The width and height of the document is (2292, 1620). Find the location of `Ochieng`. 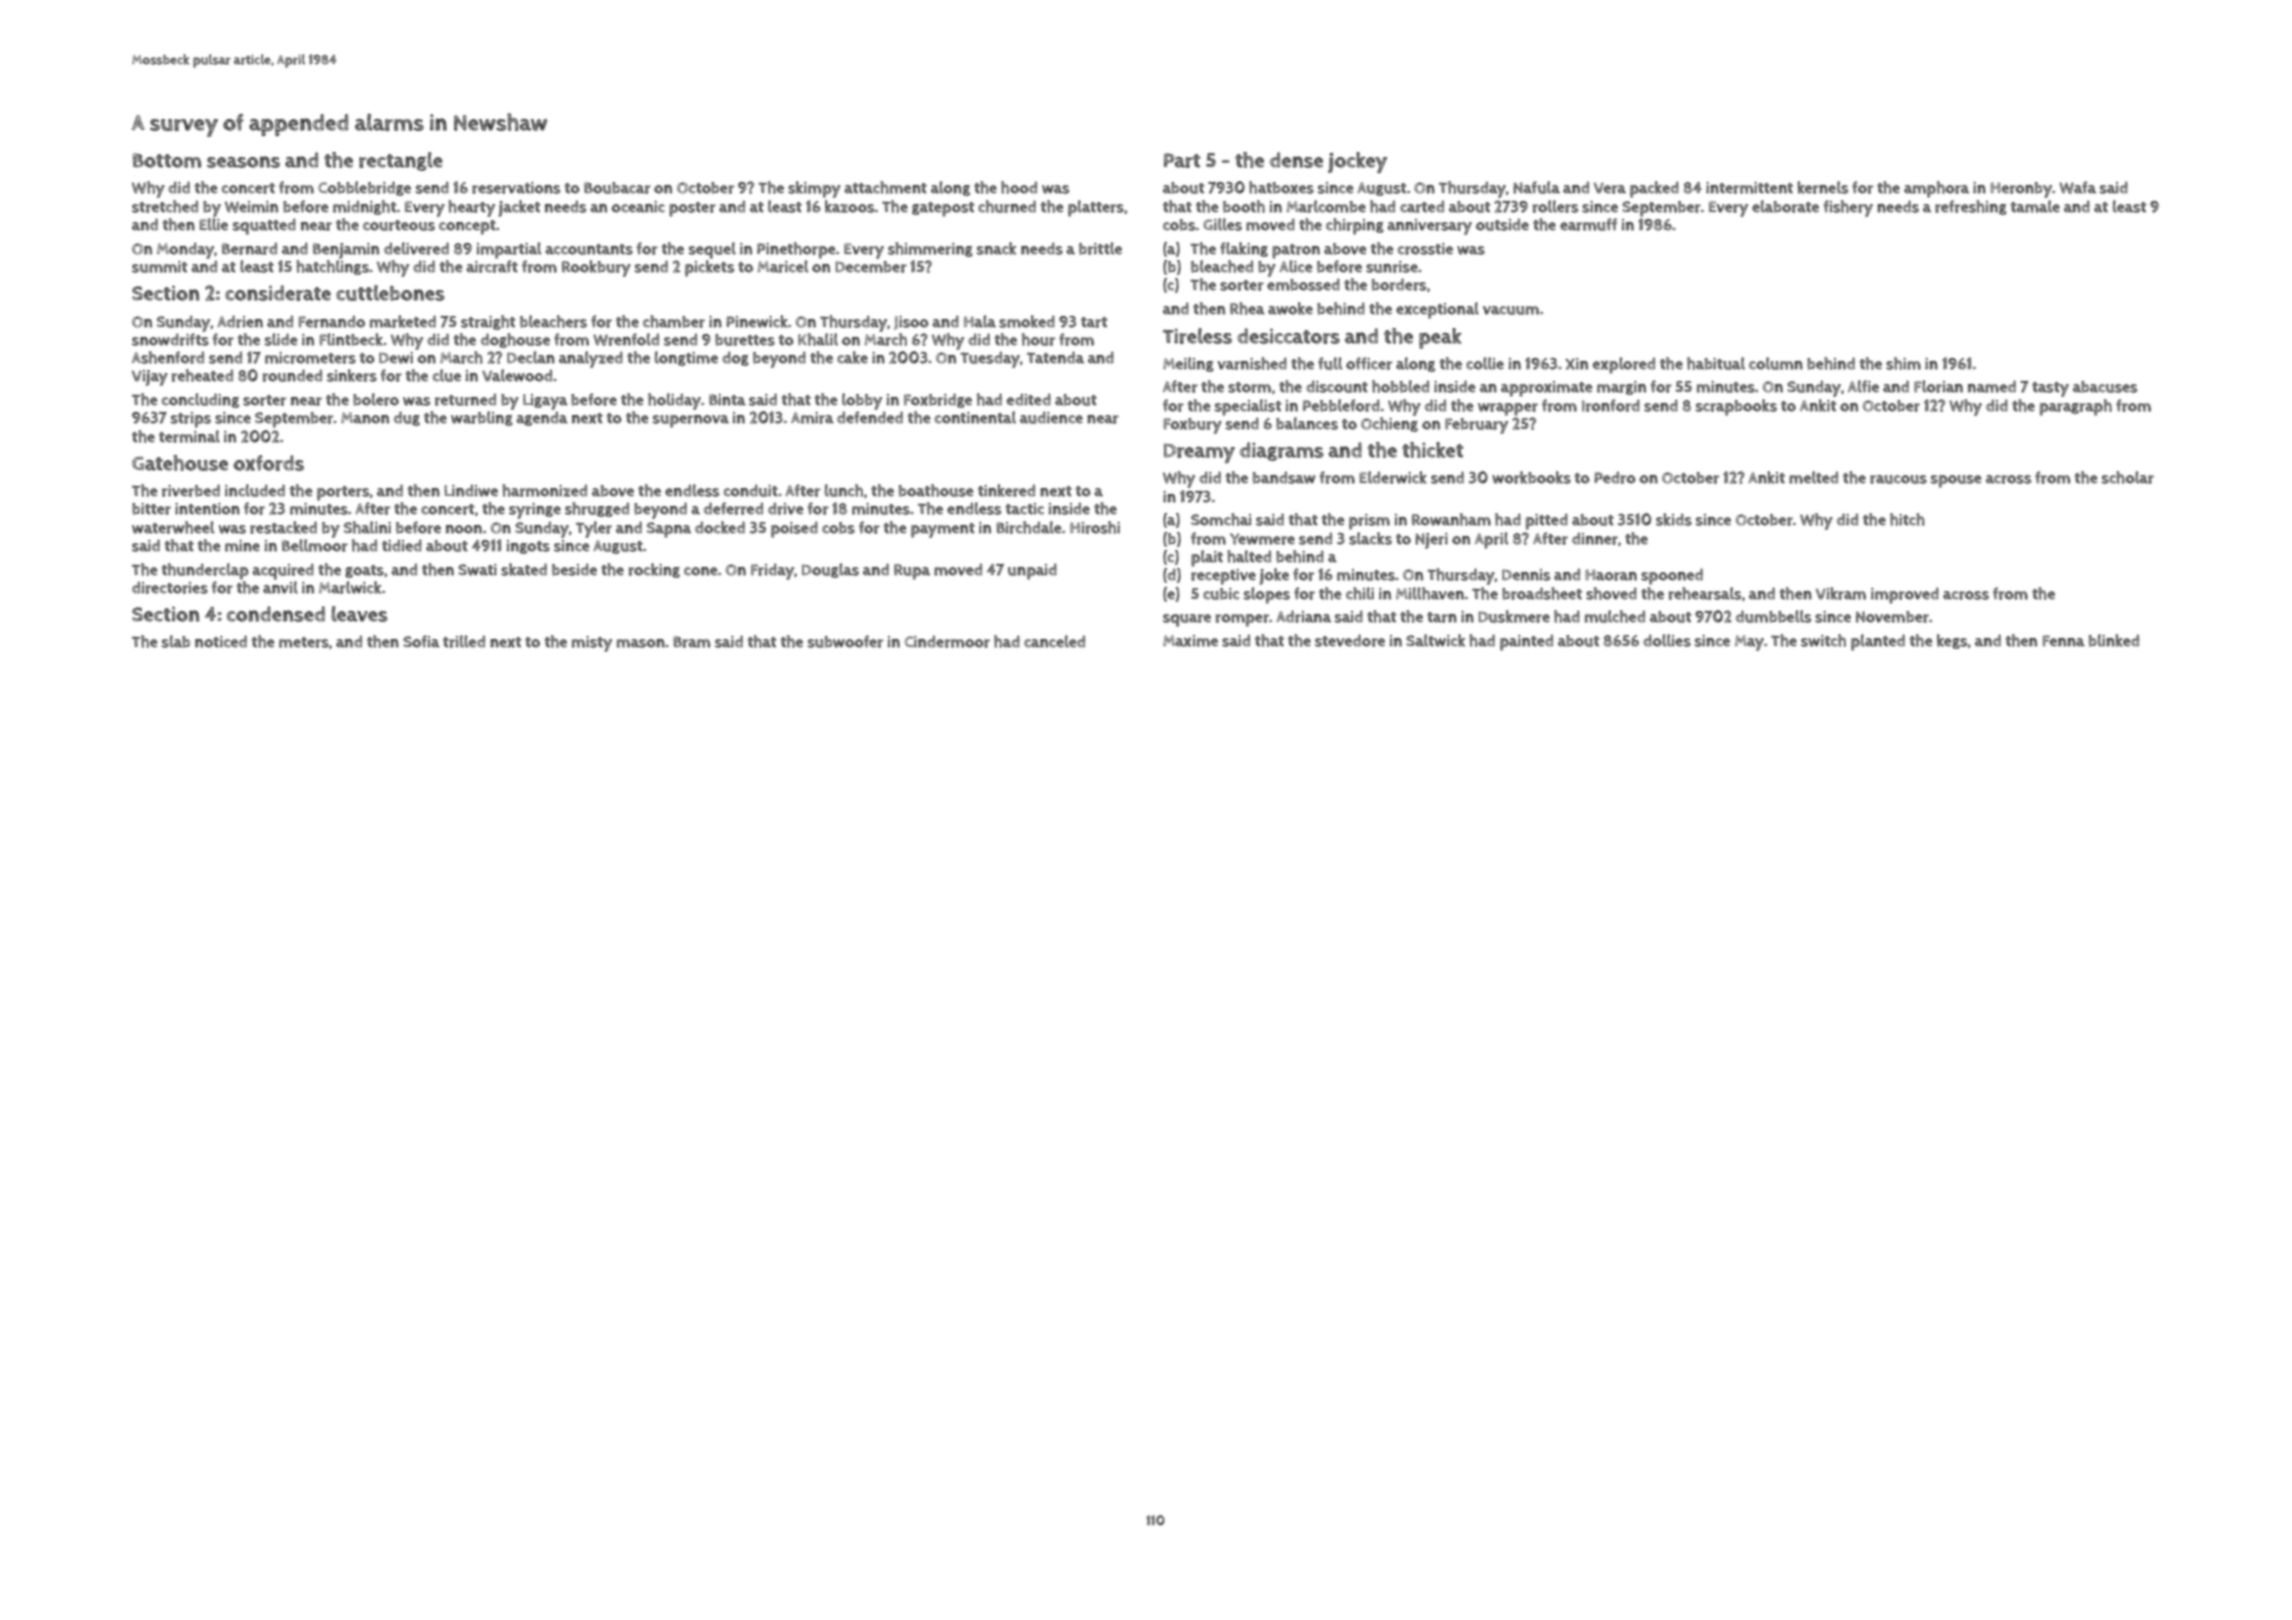

Ochieng is located at coordinates (1389, 424).
